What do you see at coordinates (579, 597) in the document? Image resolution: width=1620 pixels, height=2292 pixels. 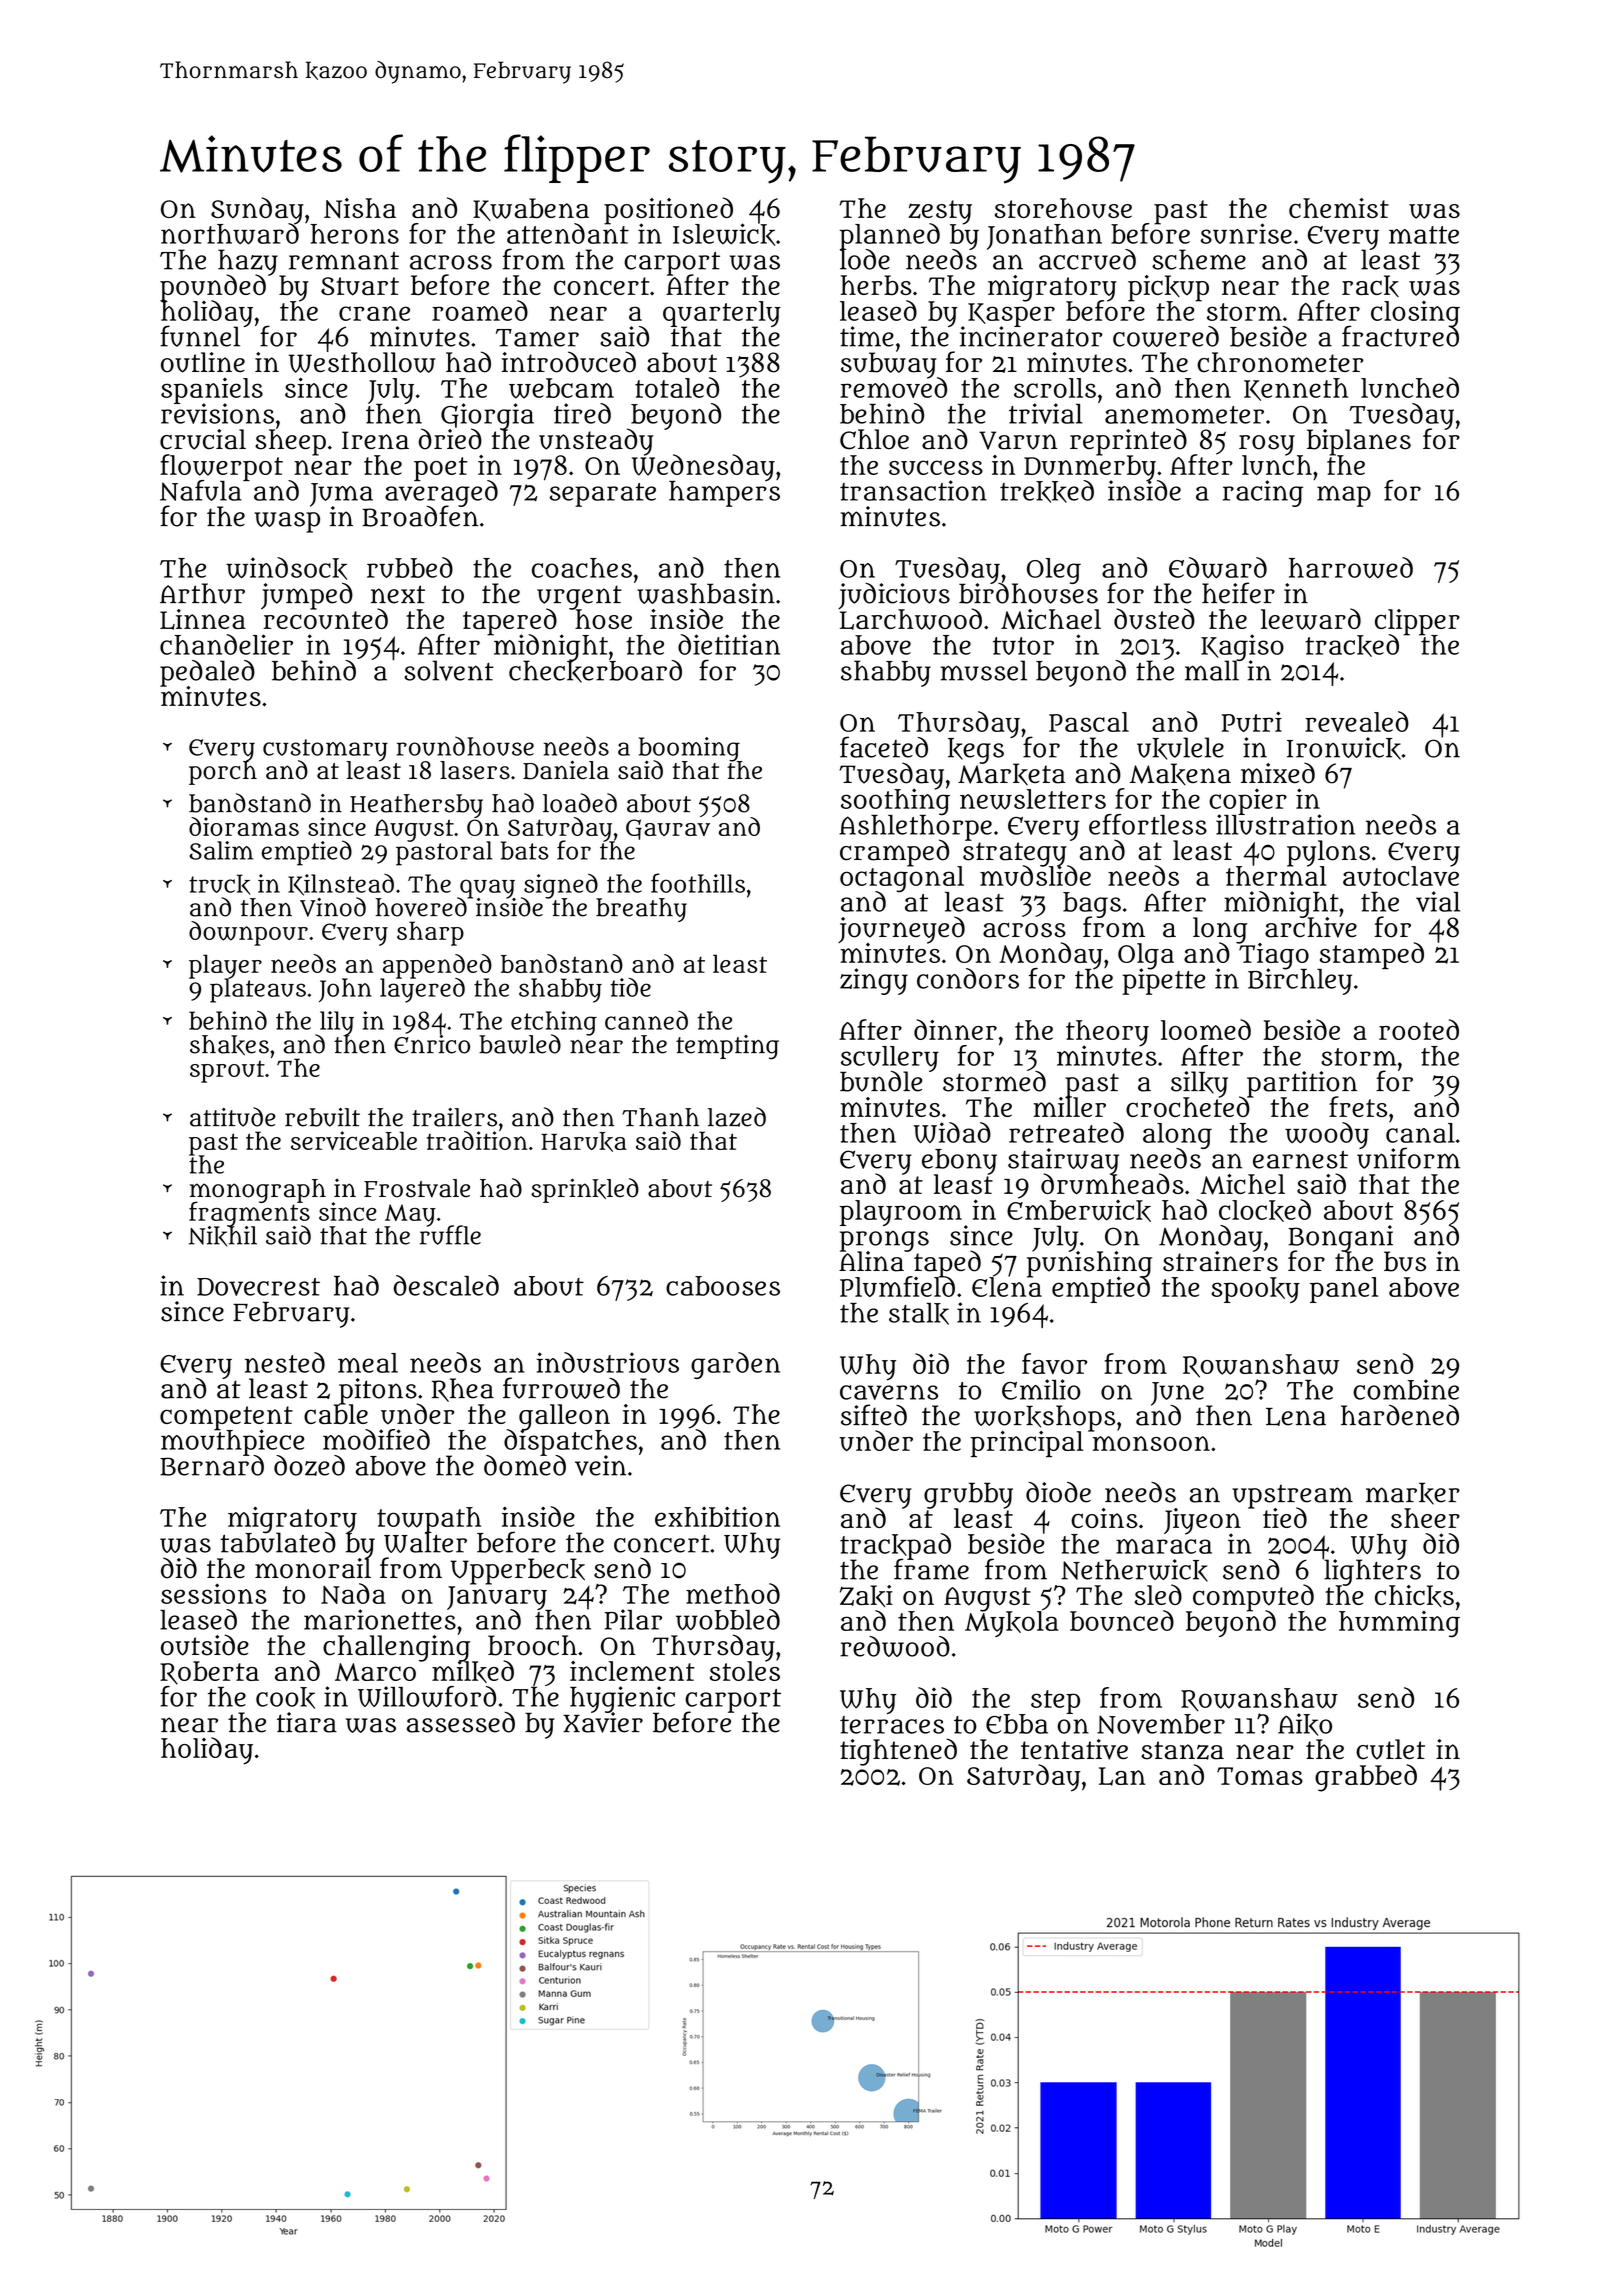 I see `urgent` at bounding box center [579, 597].
